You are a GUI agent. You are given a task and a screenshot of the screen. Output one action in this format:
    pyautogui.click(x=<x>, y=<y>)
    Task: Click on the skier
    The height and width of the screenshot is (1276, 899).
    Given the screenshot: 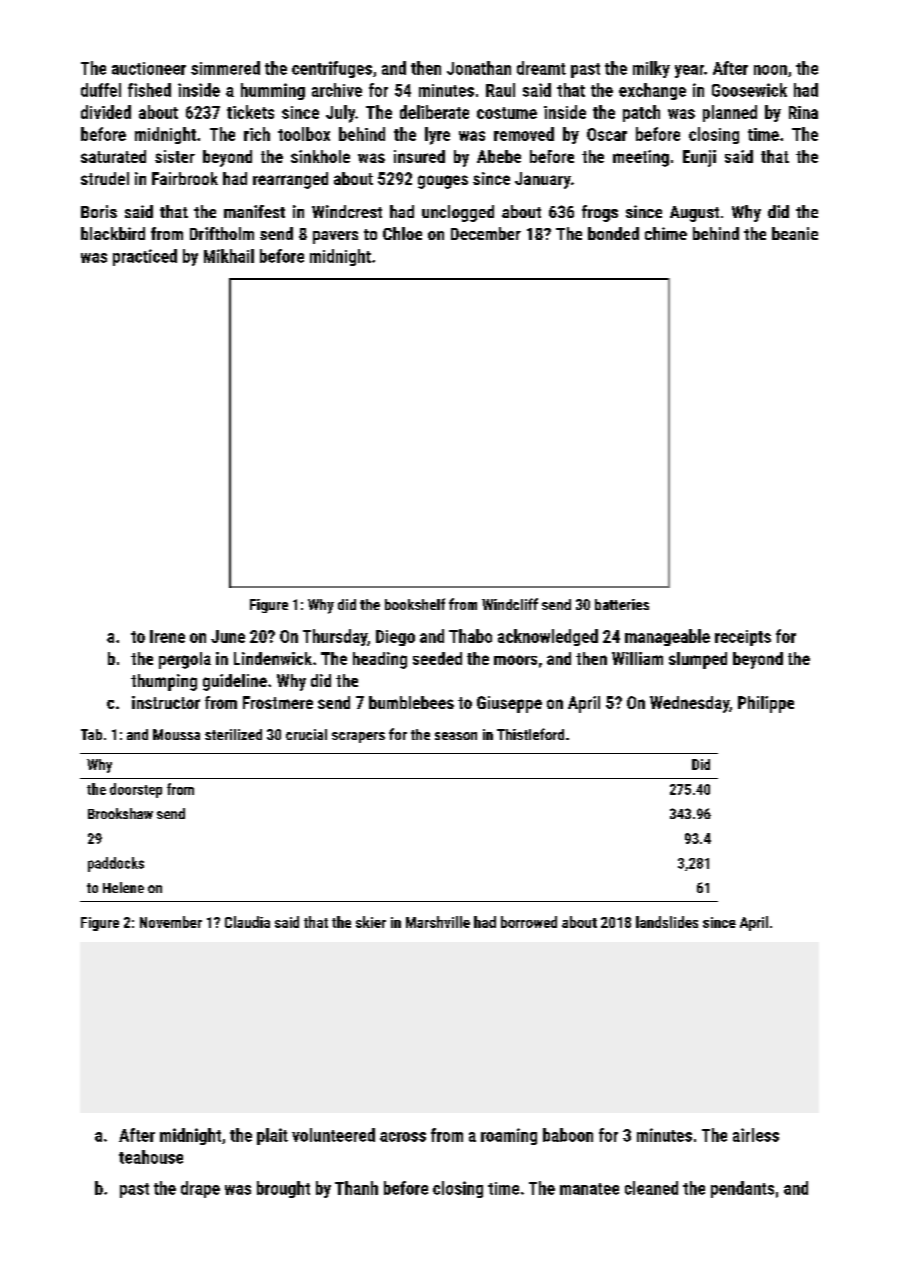 What is the action you would take?
    pyautogui.click(x=371, y=922)
